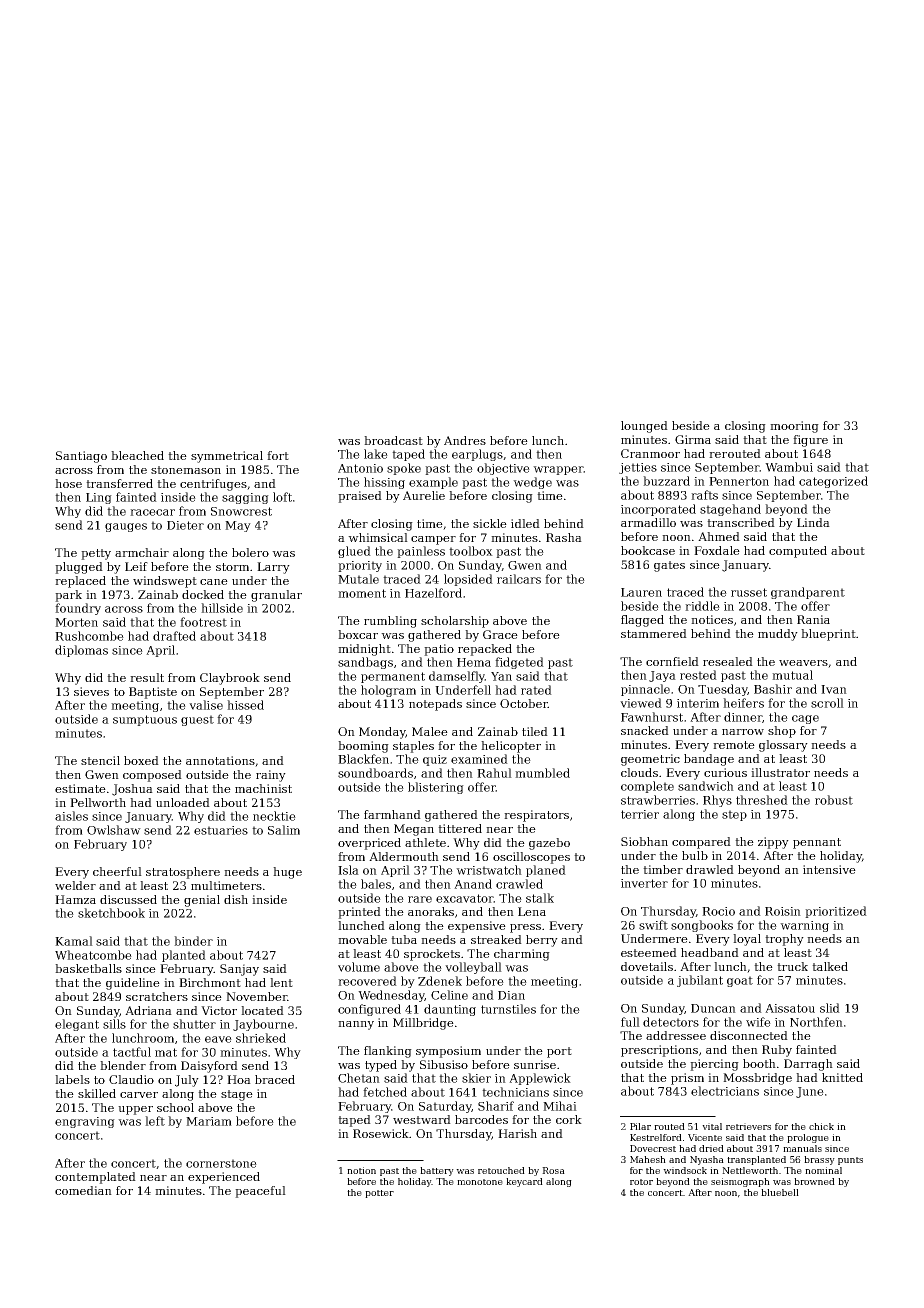 The image size is (924, 1308). I want to click on Mihai, so click(560, 1106).
